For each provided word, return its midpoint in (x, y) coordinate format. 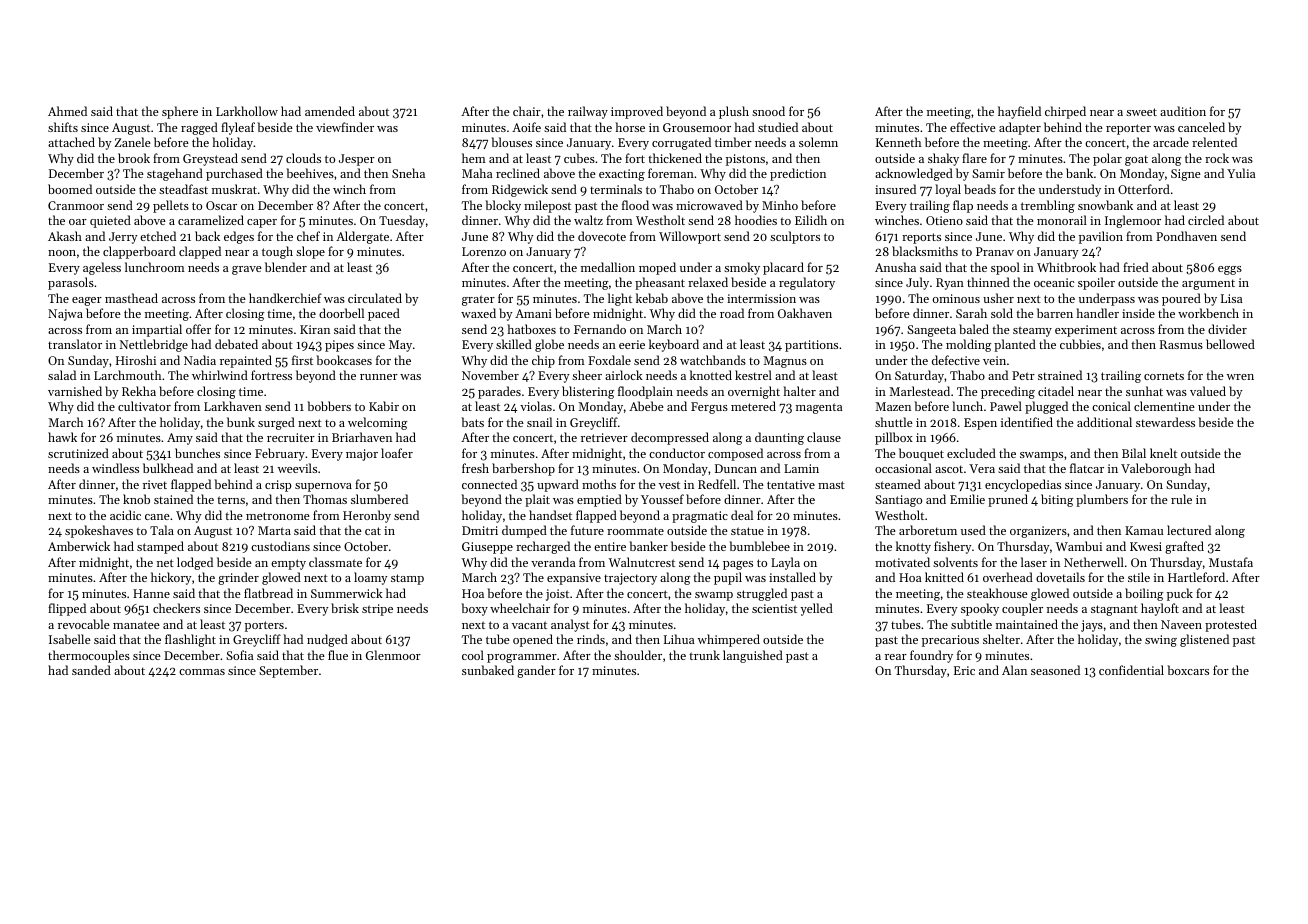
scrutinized (78, 453)
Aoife (526, 127)
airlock (624, 375)
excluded (971, 453)
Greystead (210, 159)
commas (202, 672)
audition (1183, 111)
